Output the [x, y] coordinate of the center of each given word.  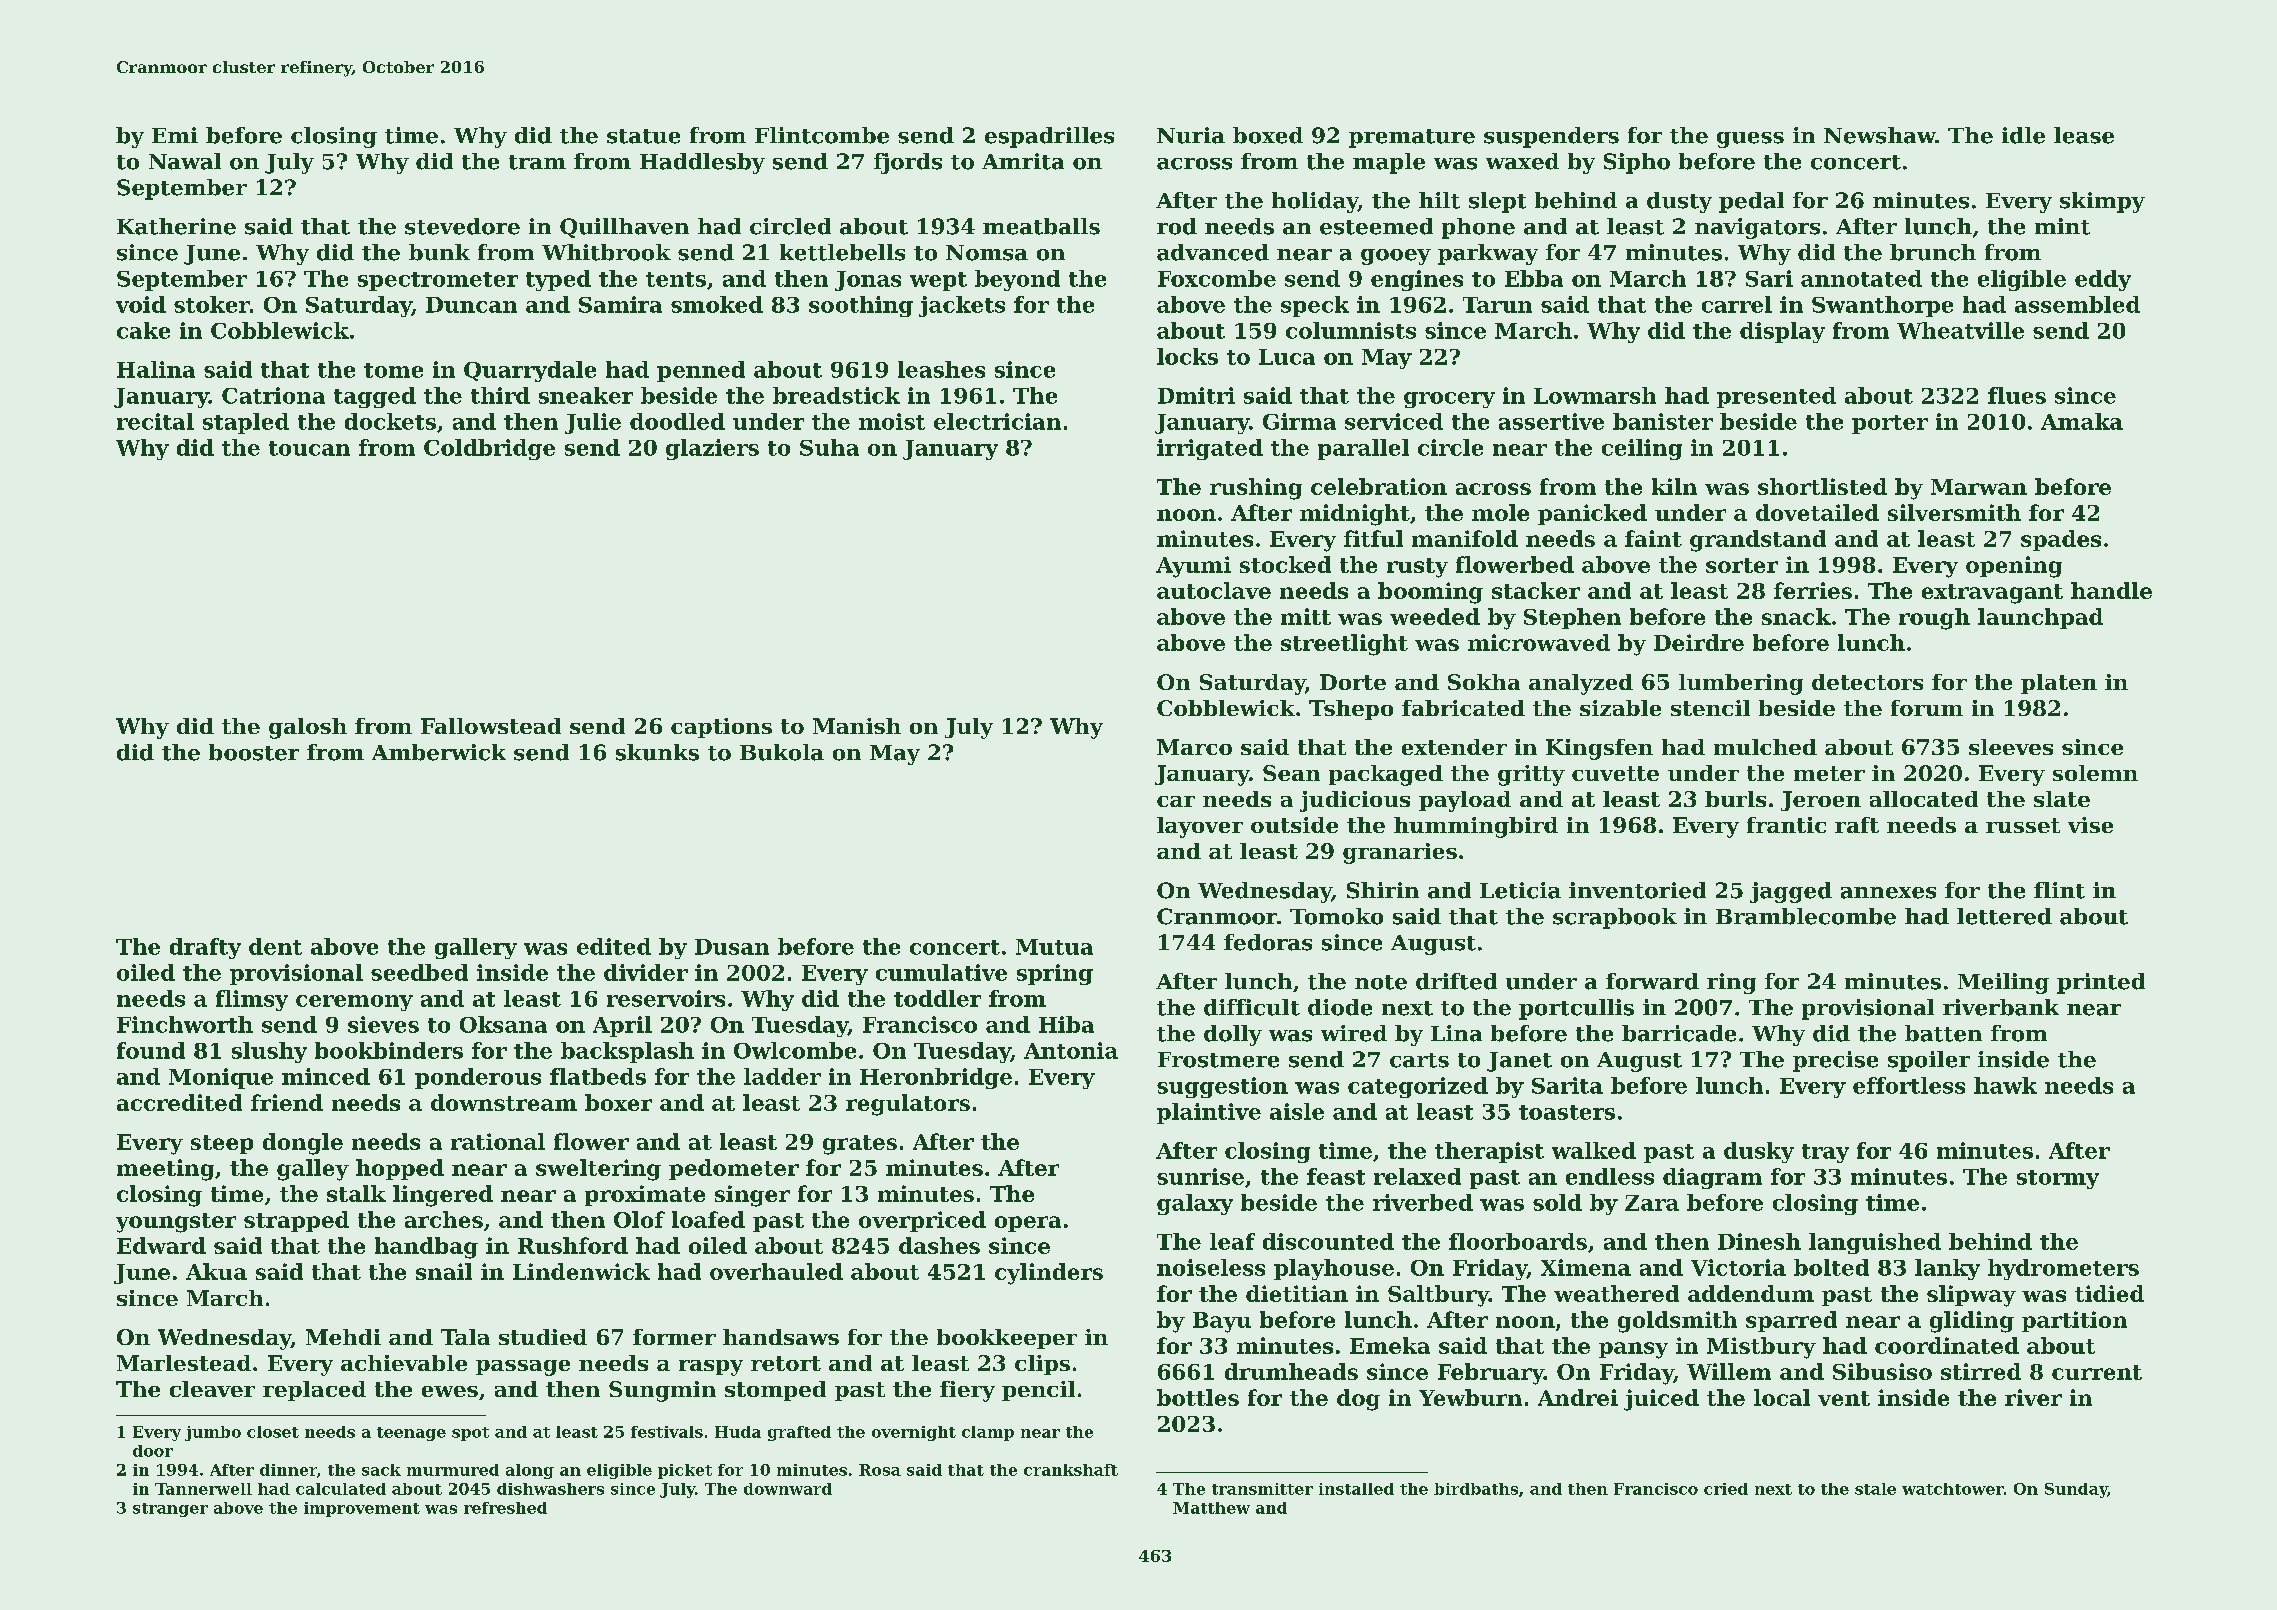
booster [254, 752]
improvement [362, 1509]
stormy [2058, 1179]
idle [2023, 135]
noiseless [1211, 1267]
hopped [400, 1169]
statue [643, 136]
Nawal [185, 161]
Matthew [1211, 1508]
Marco [1194, 747]
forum [1927, 708]
